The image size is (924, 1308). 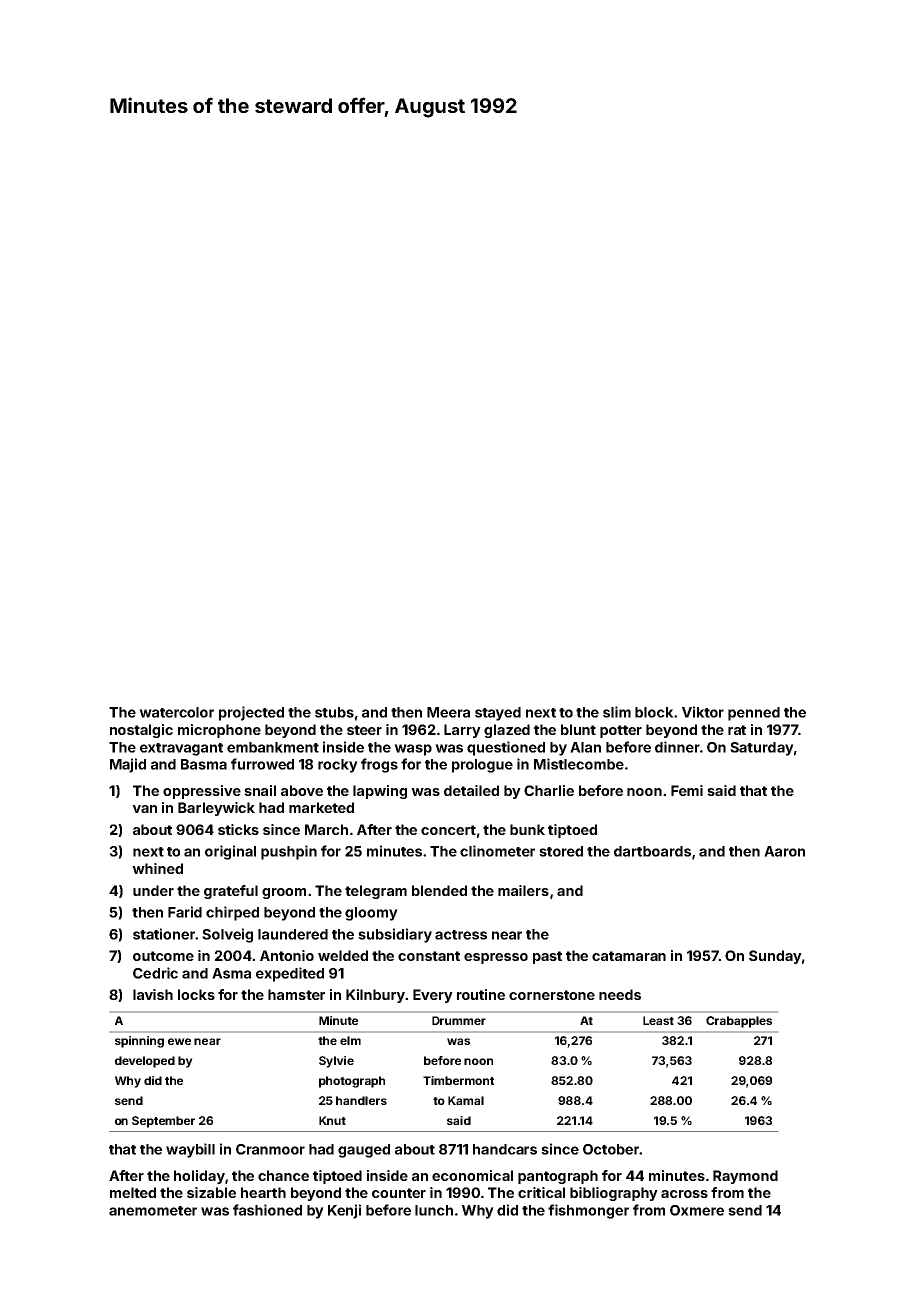 What do you see at coordinates (238, 829) in the screenshot?
I see `sticks` at bounding box center [238, 829].
